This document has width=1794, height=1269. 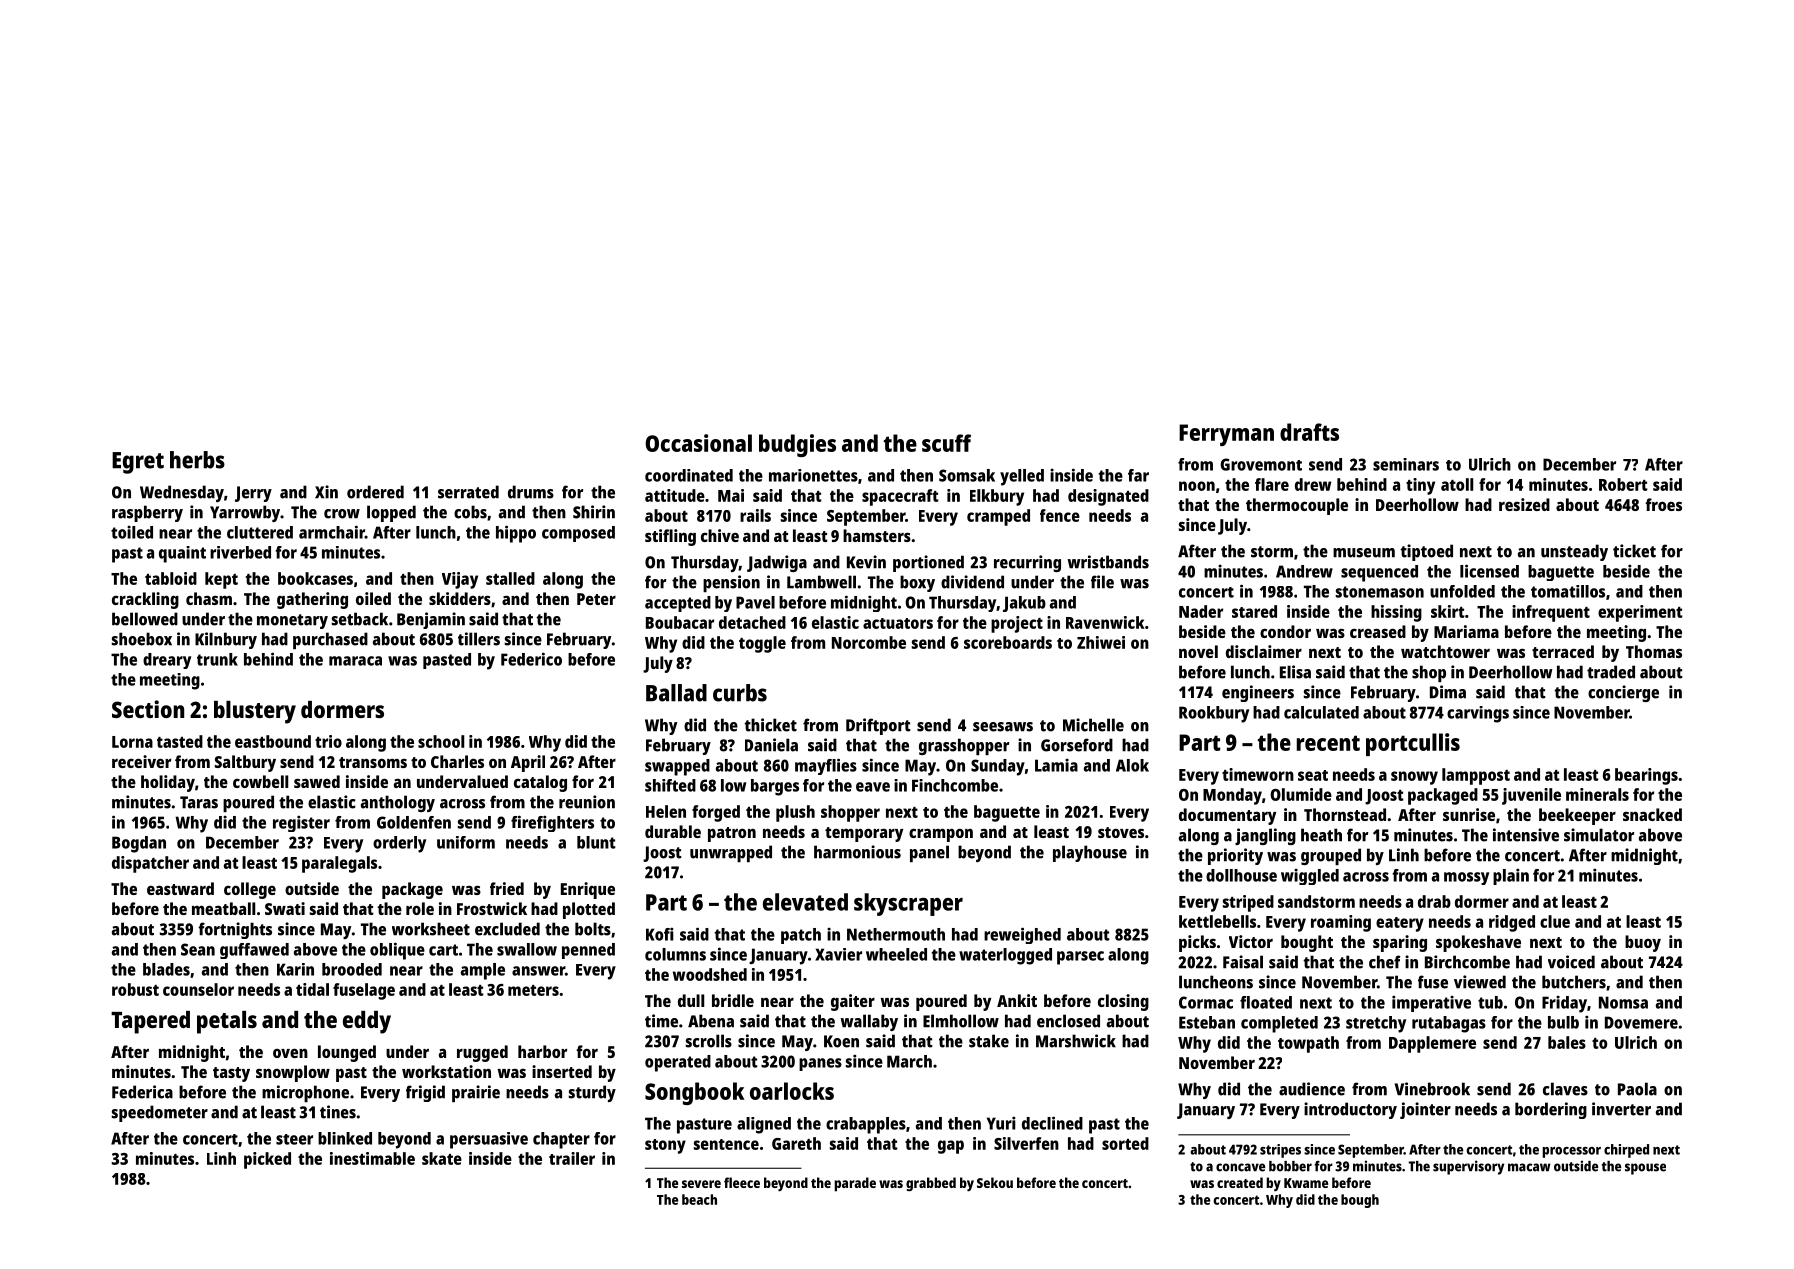 What do you see at coordinates (731, 495) in the document?
I see `Mai` at bounding box center [731, 495].
